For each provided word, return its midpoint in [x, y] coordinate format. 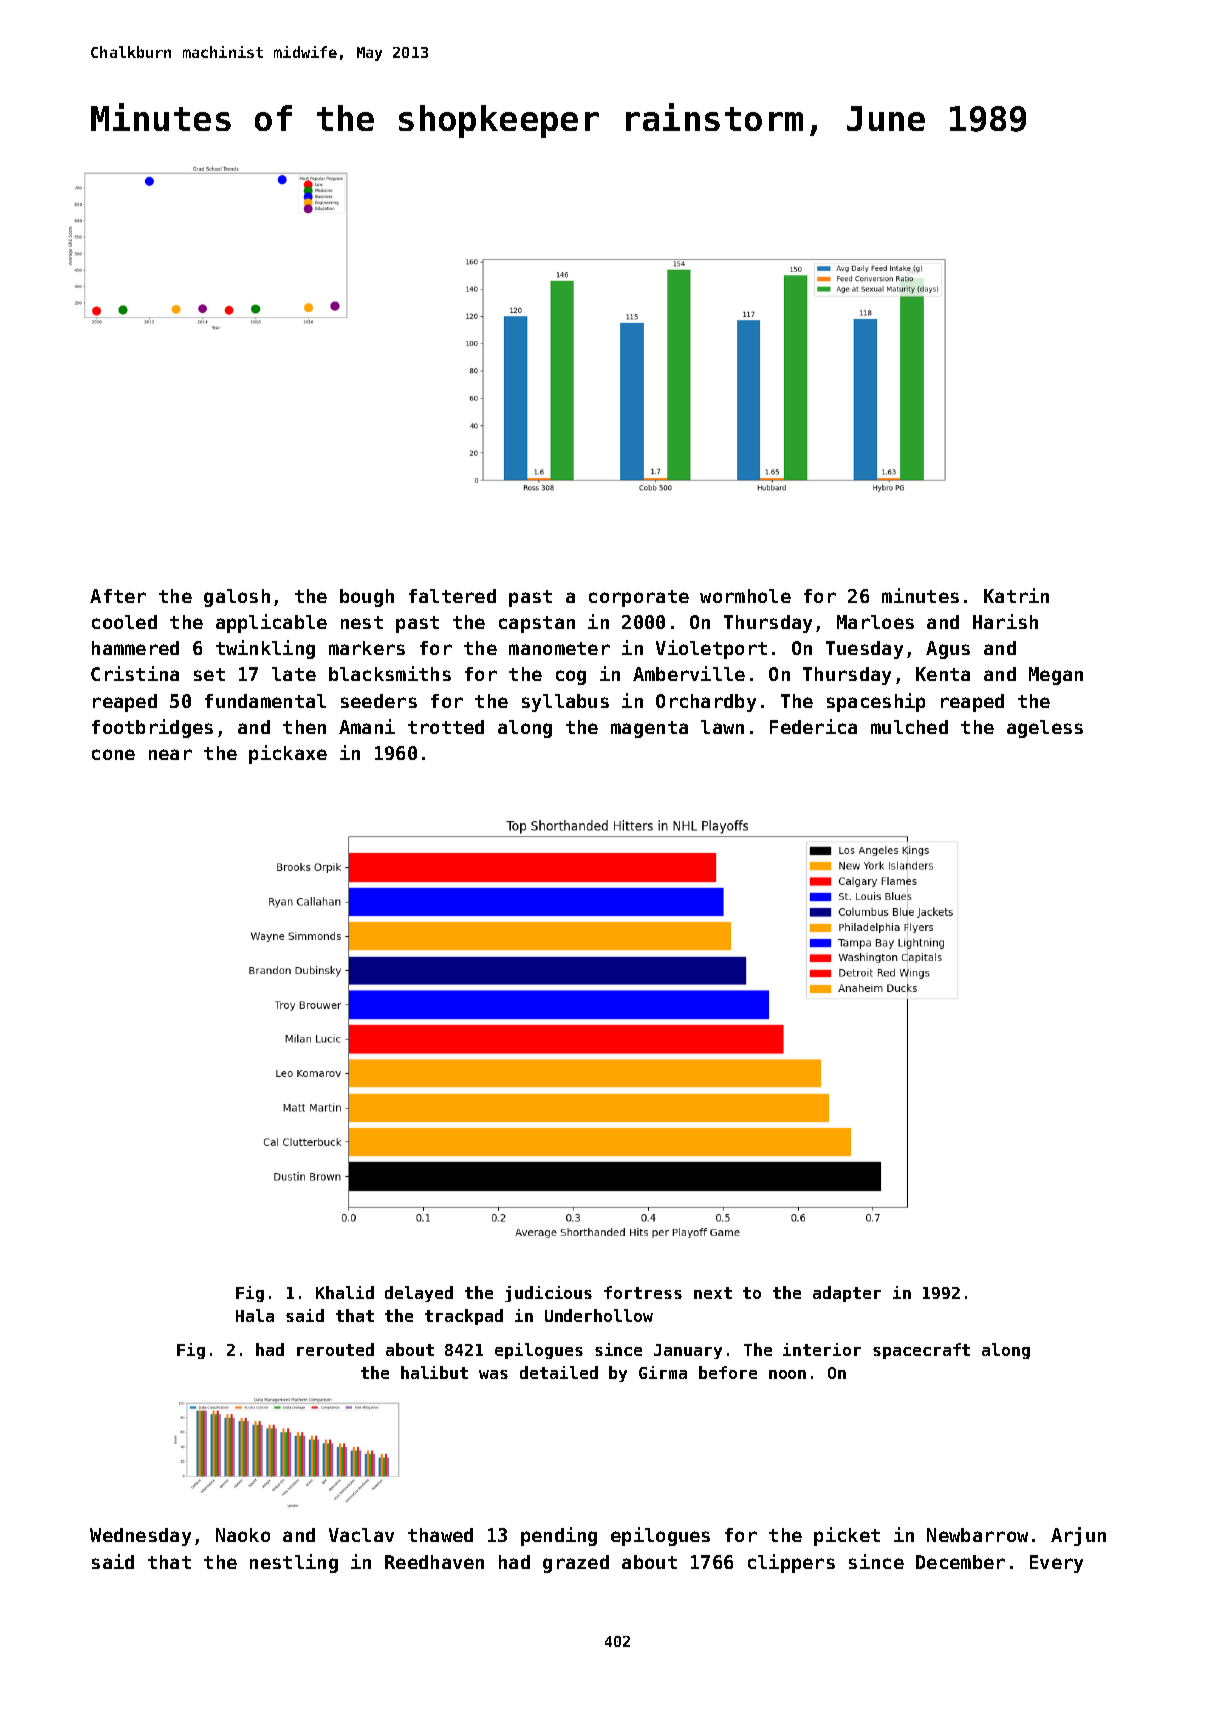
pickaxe [288, 754]
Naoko [243, 1535]
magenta [649, 729]
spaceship [876, 702]
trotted [446, 727]
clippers [791, 1563]
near [170, 754]
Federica [813, 726]
